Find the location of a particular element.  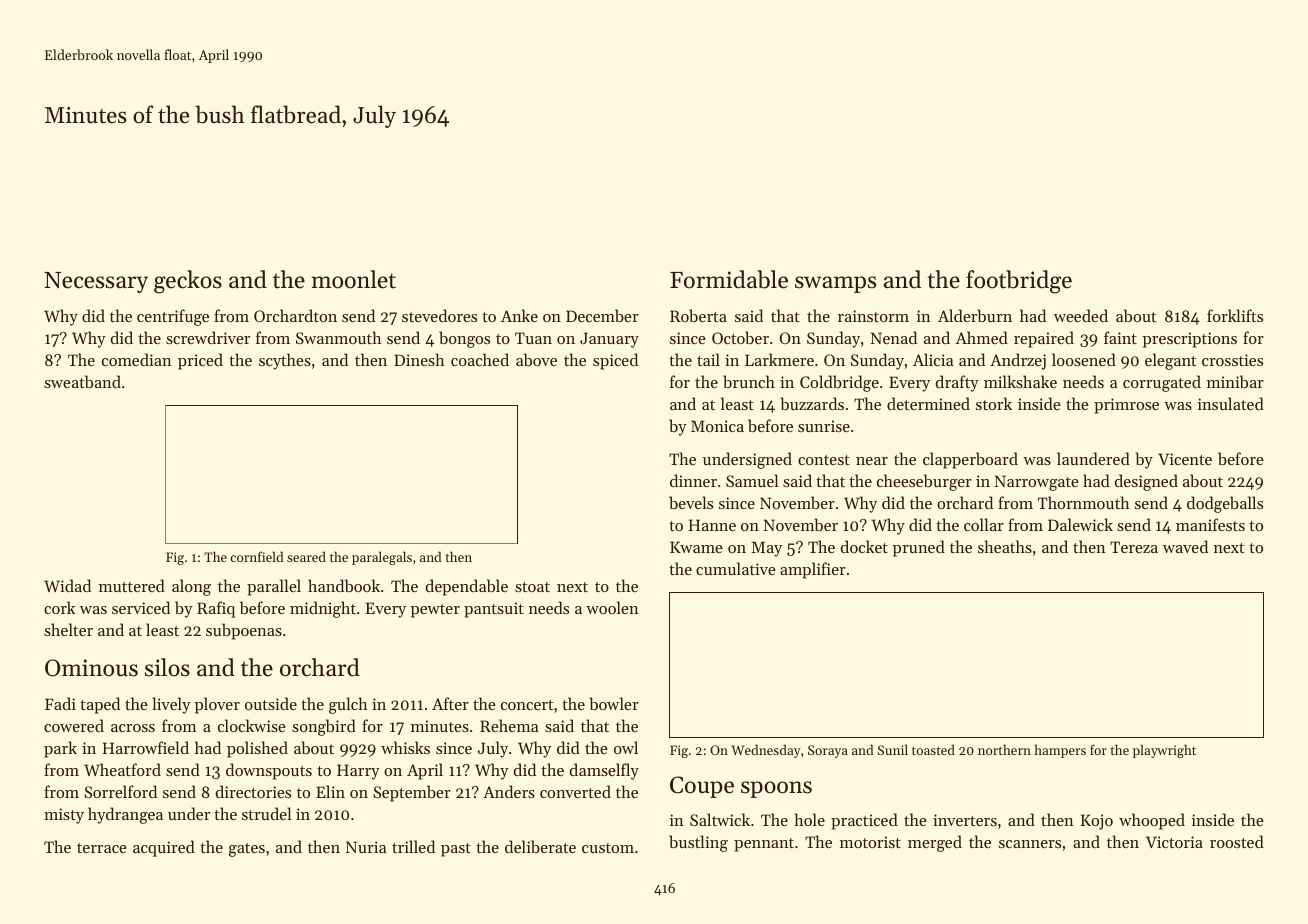

custom is located at coordinates (608, 848).
